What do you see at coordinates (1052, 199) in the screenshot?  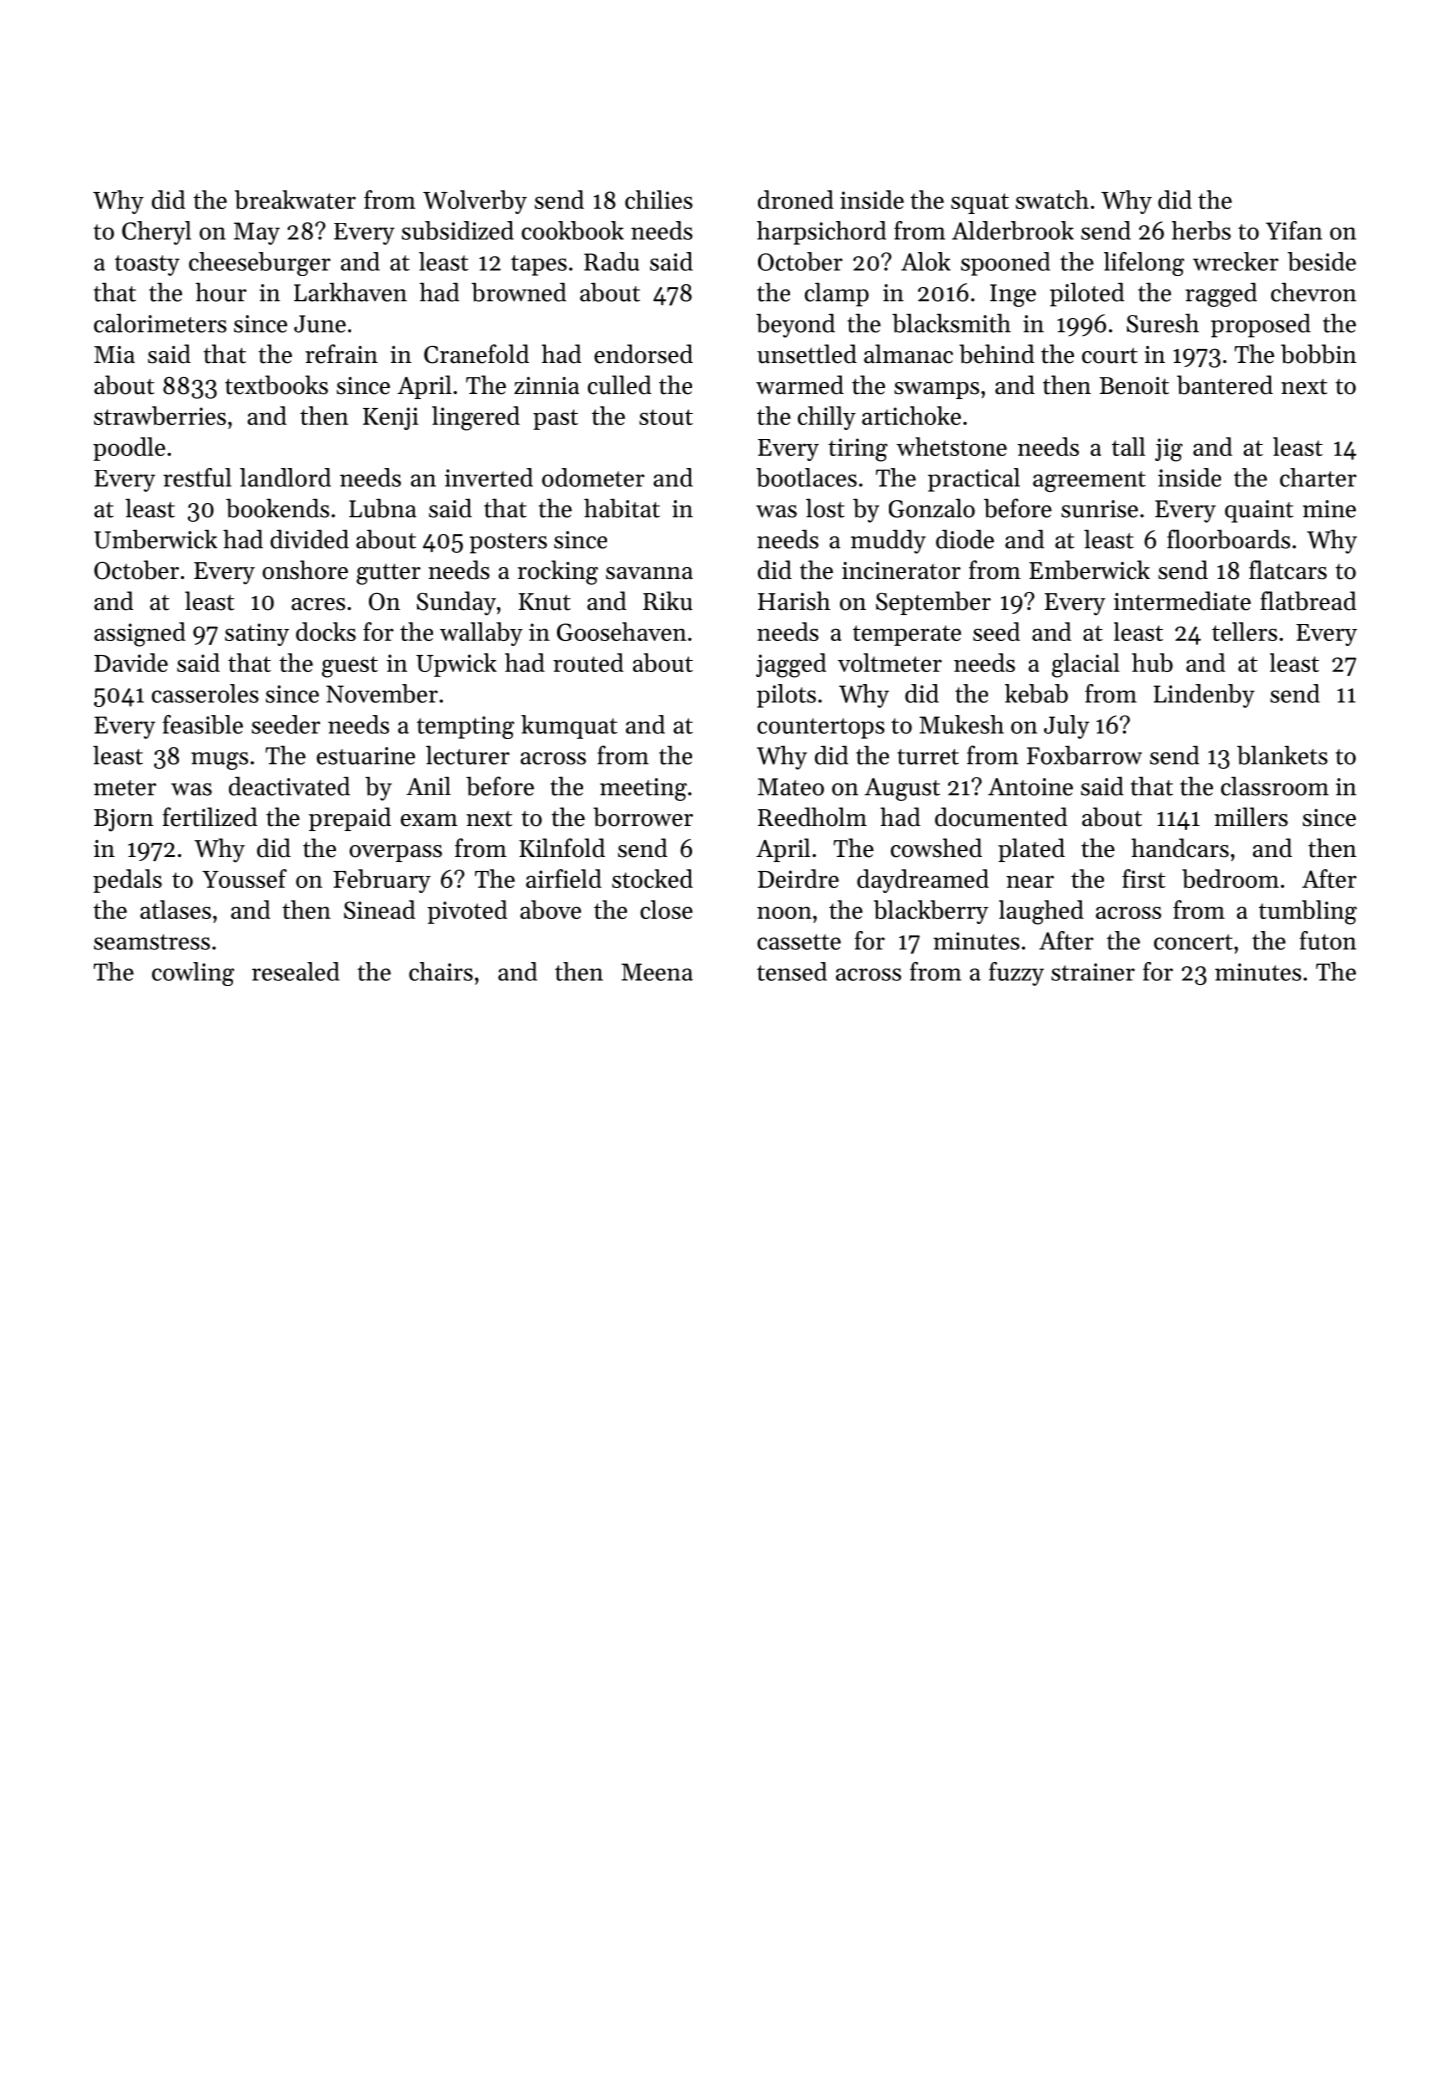 I see `swatch` at bounding box center [1052, 199].
